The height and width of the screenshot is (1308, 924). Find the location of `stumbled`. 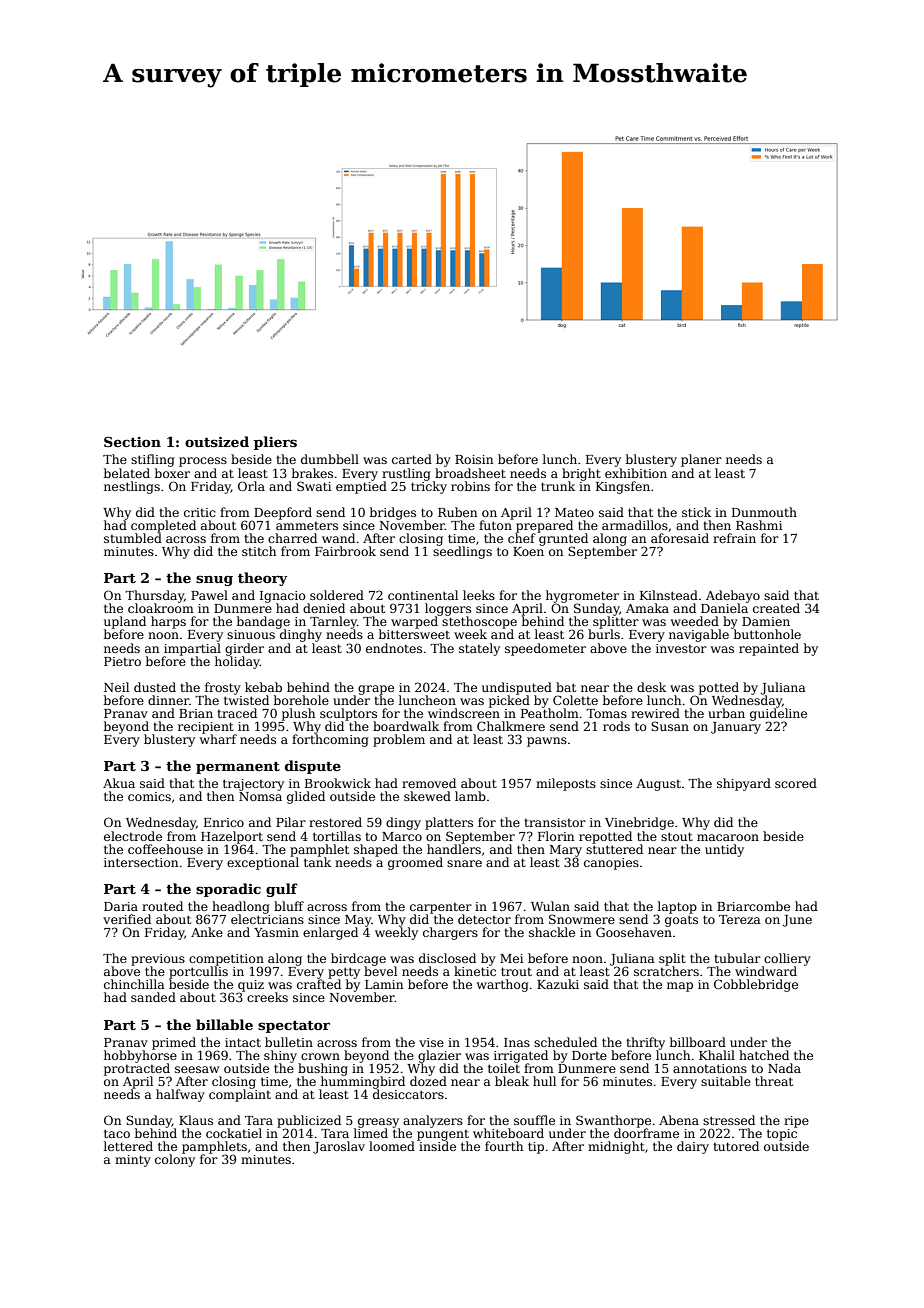

stumbled is located at coordinates (133, 538).
